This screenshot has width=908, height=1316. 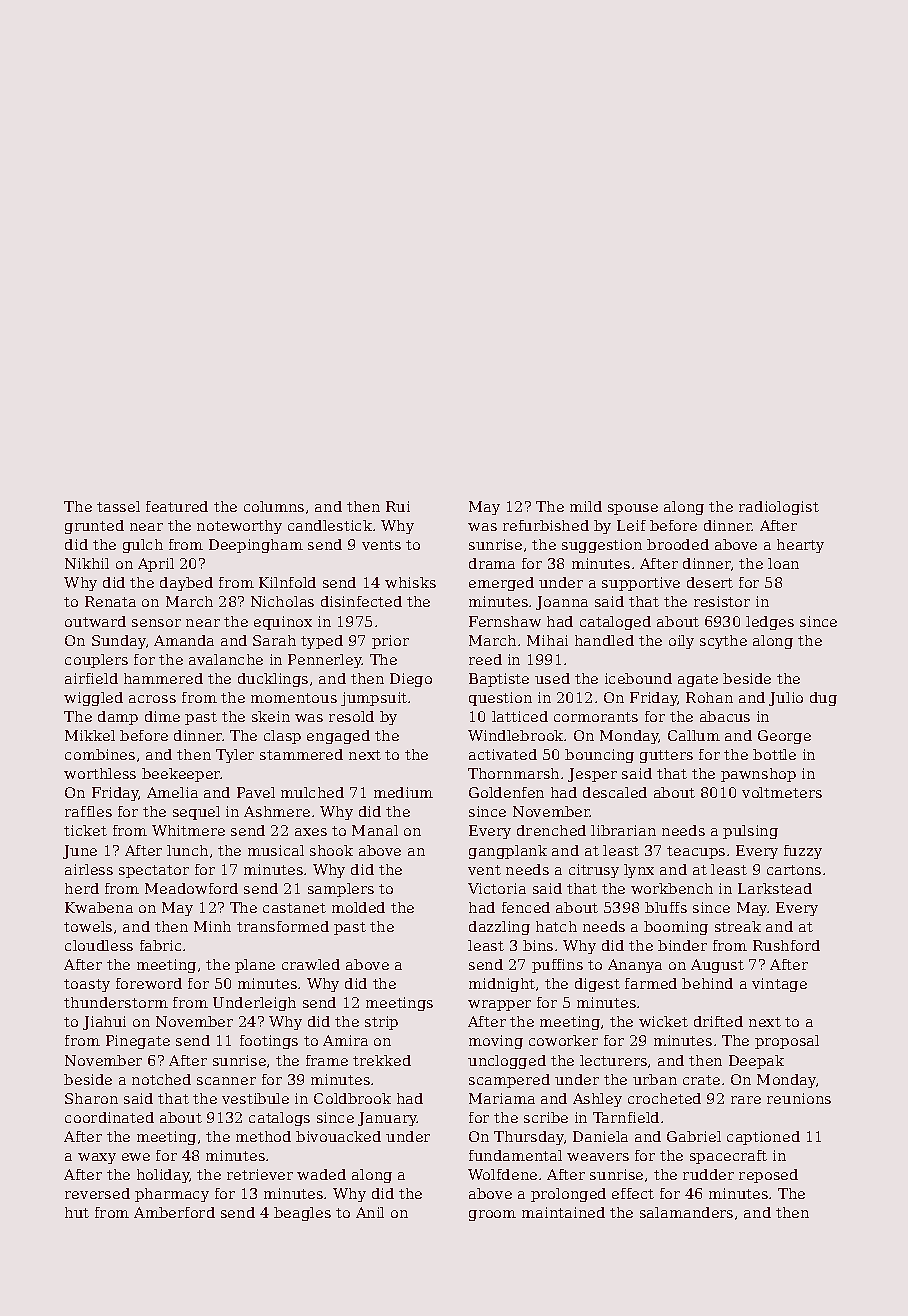 I want to click on Nicholas, so click(x=282, y=601).
